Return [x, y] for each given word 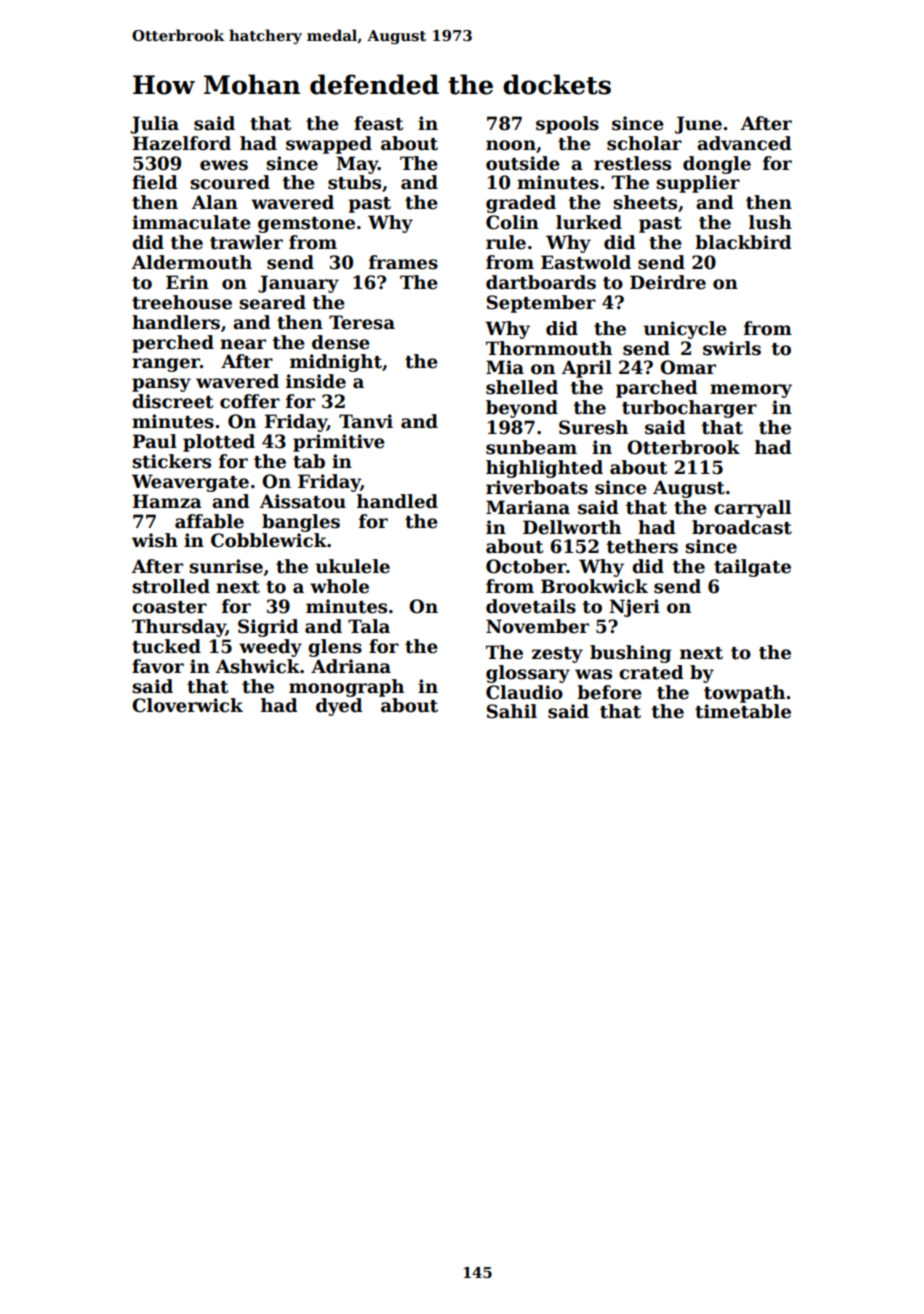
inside [316, 381]
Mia [505, 367]
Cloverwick [187, 705]
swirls [732, 348]
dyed [339, 707]
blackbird [743, 242]
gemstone [306, 225]
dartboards [541, 282]
